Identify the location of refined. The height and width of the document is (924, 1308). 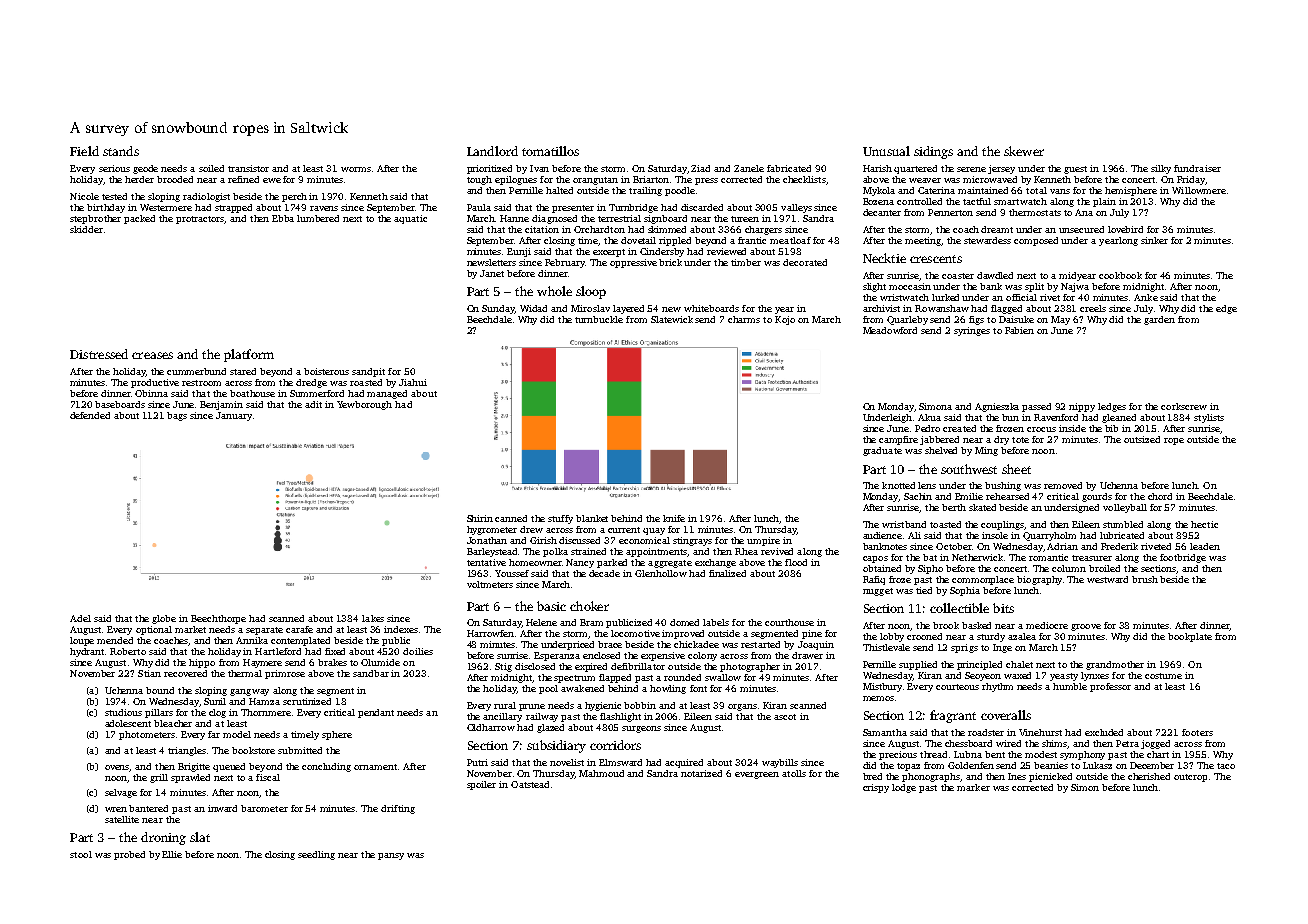
(243, 179).
